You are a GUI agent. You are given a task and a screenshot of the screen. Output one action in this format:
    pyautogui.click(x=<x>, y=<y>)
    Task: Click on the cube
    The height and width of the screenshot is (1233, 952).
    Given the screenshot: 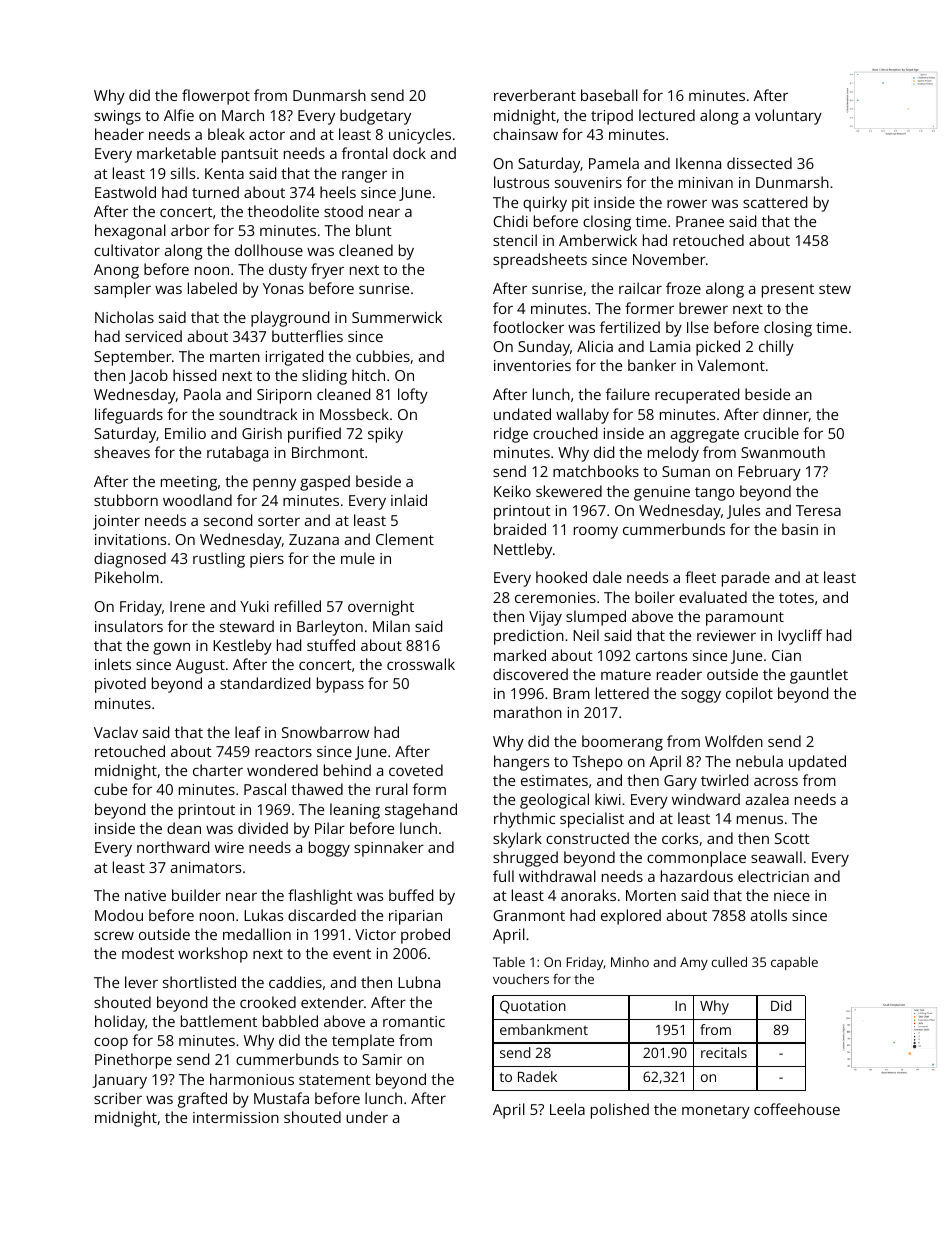 What is the action you would take?
    pyautogui.click(x=110, y=789)
